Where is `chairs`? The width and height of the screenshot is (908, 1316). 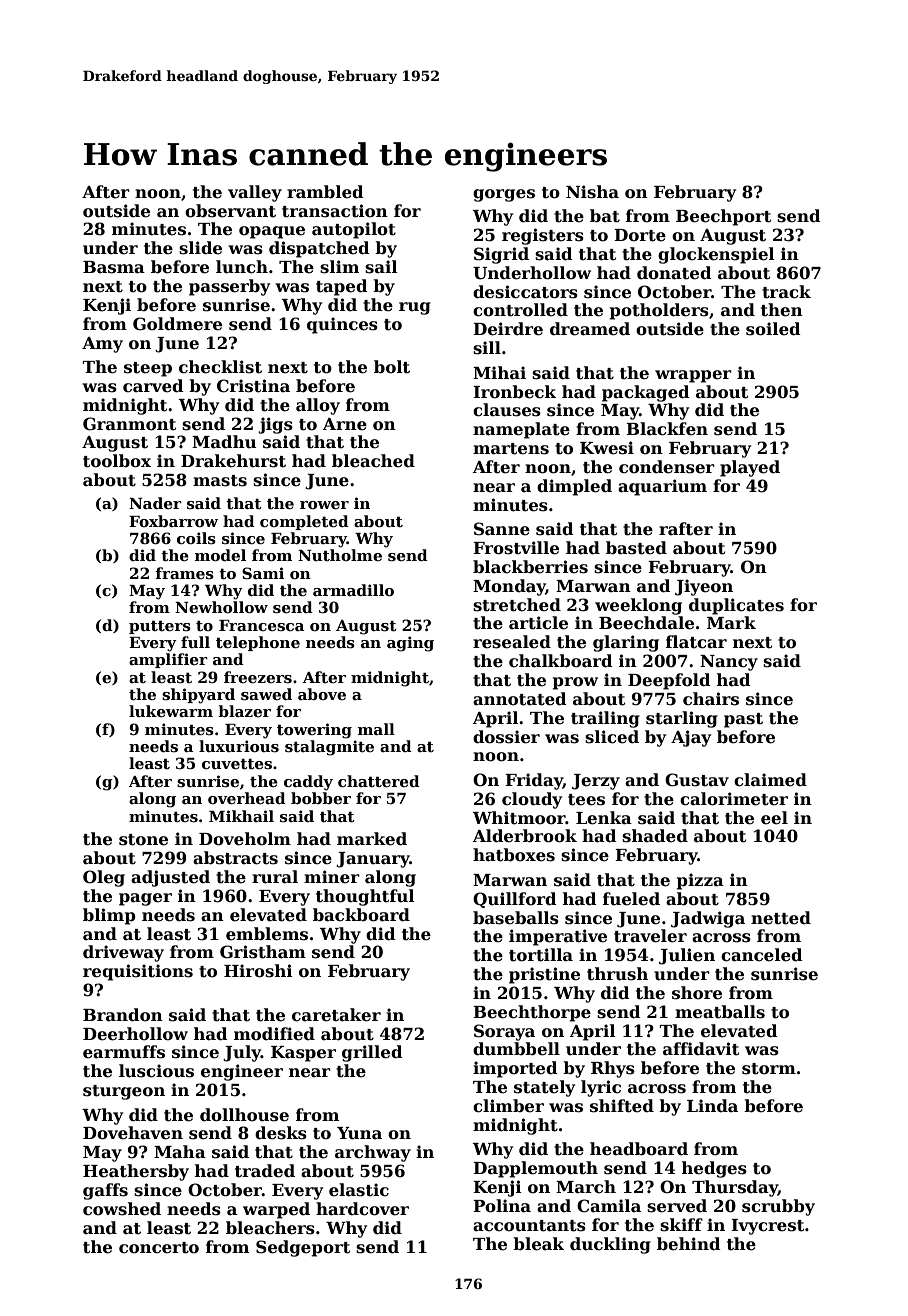 chairs is located at coordinates (711, 699).
